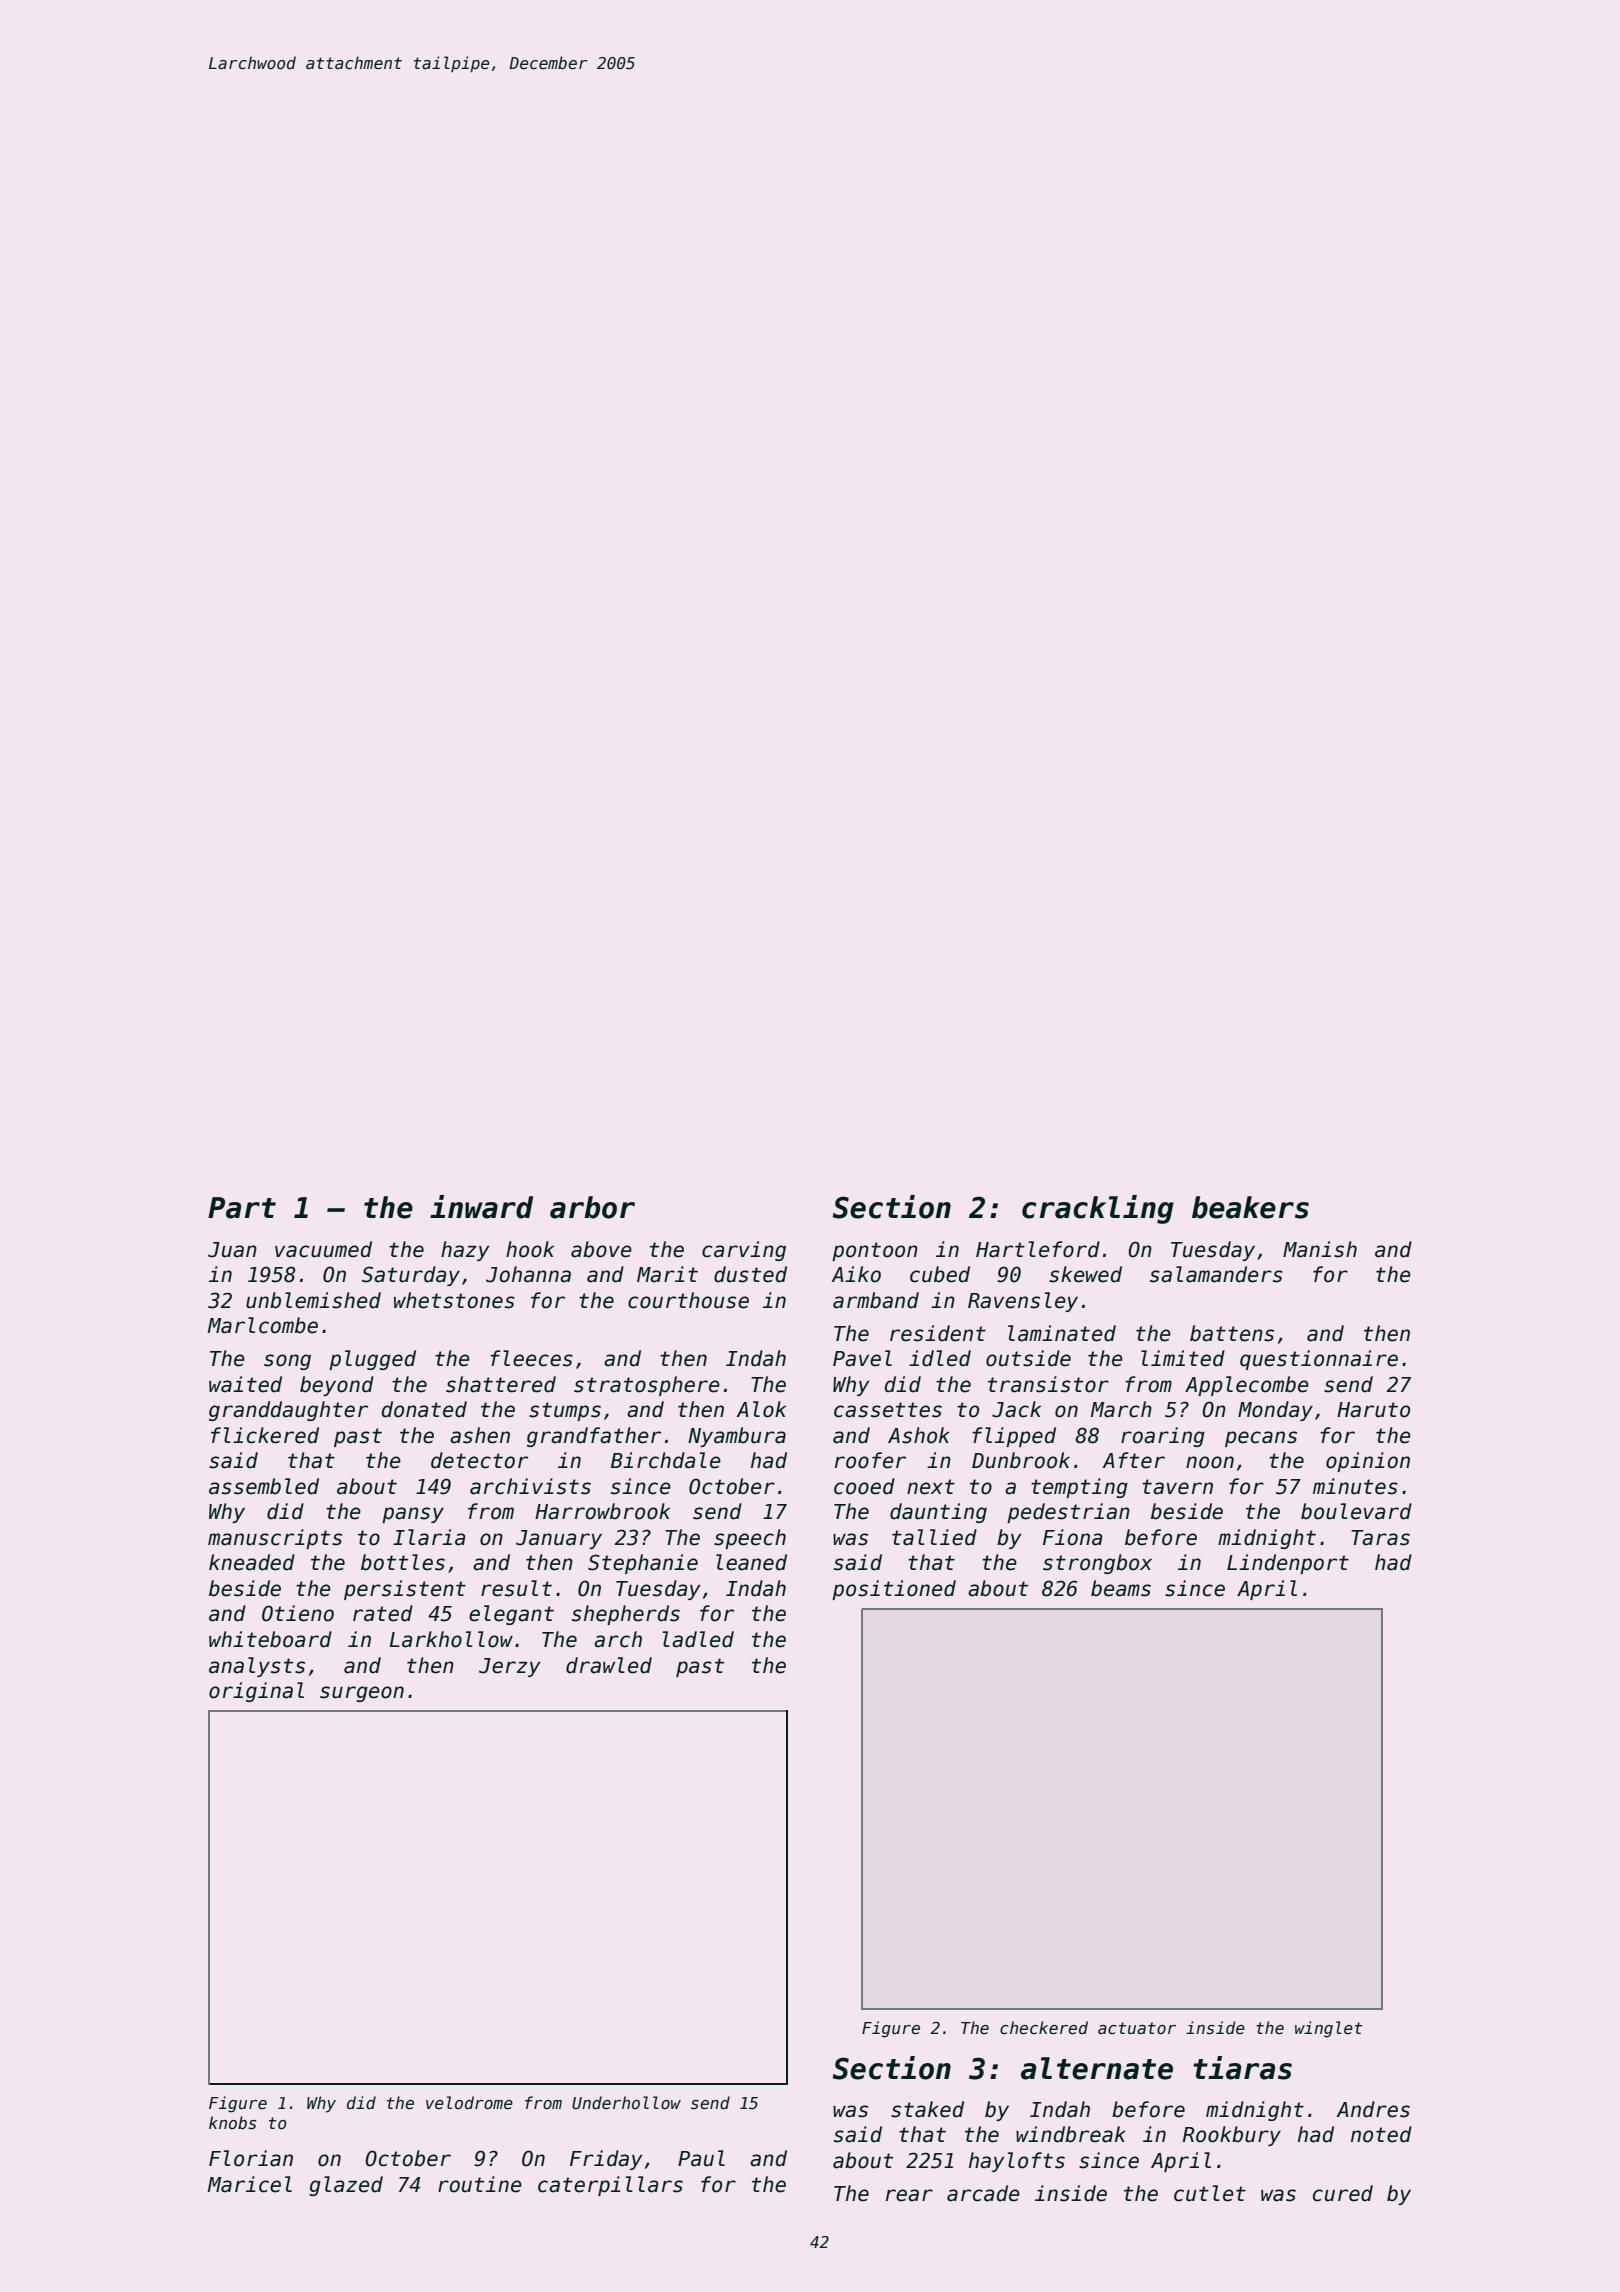 The image size is (1620, 2292). Describe the element at coordinates (983, 2193) in the screenshot. I see `arcade` at that location.
